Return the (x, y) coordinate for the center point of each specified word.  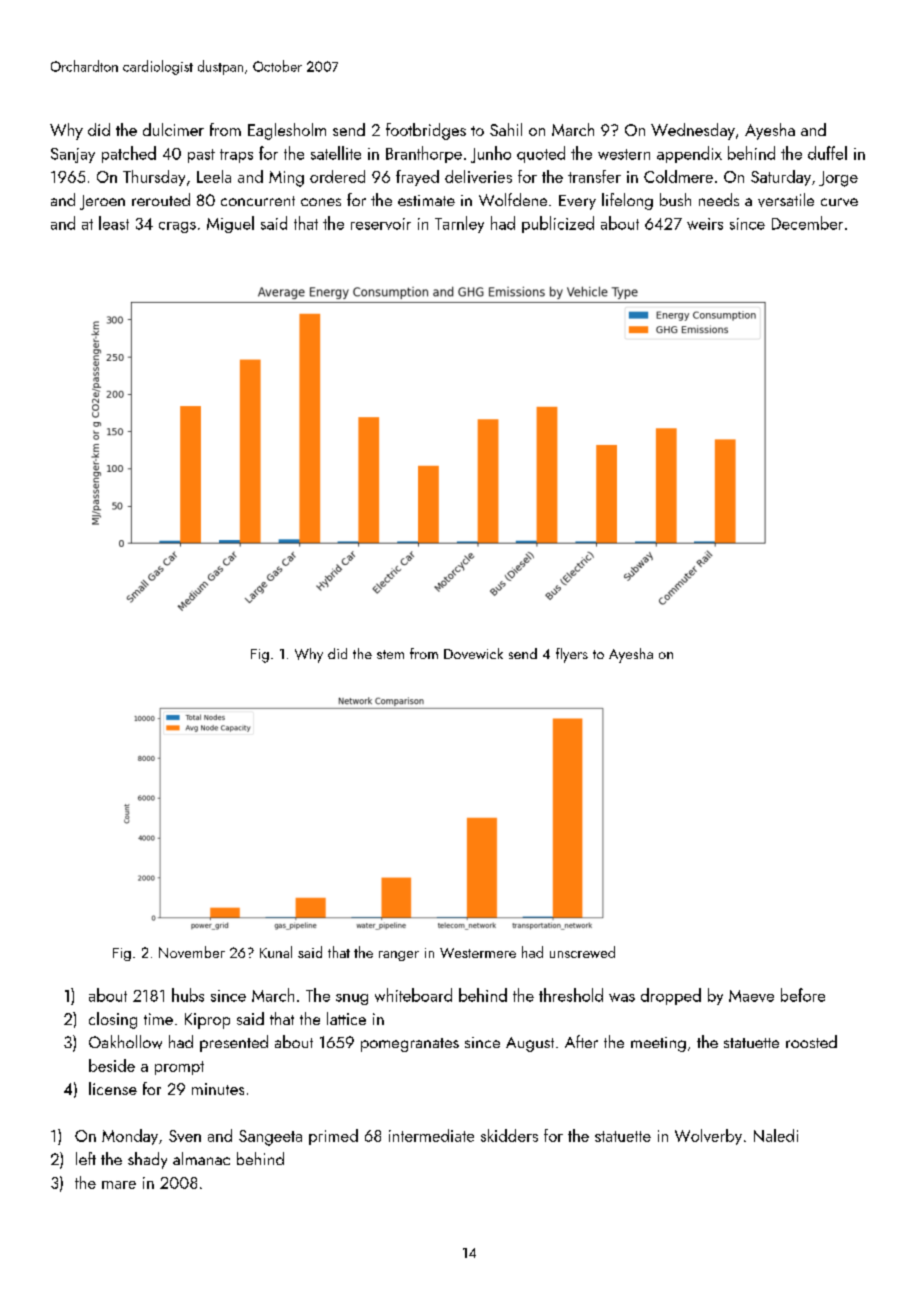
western (624, 154)
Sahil (506, 129)
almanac (201, 1158)
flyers (572, 655)
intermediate (431, 1135)
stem (390, 654)
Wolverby (708, 1137)
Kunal (276, 952)
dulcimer (173, 129)
